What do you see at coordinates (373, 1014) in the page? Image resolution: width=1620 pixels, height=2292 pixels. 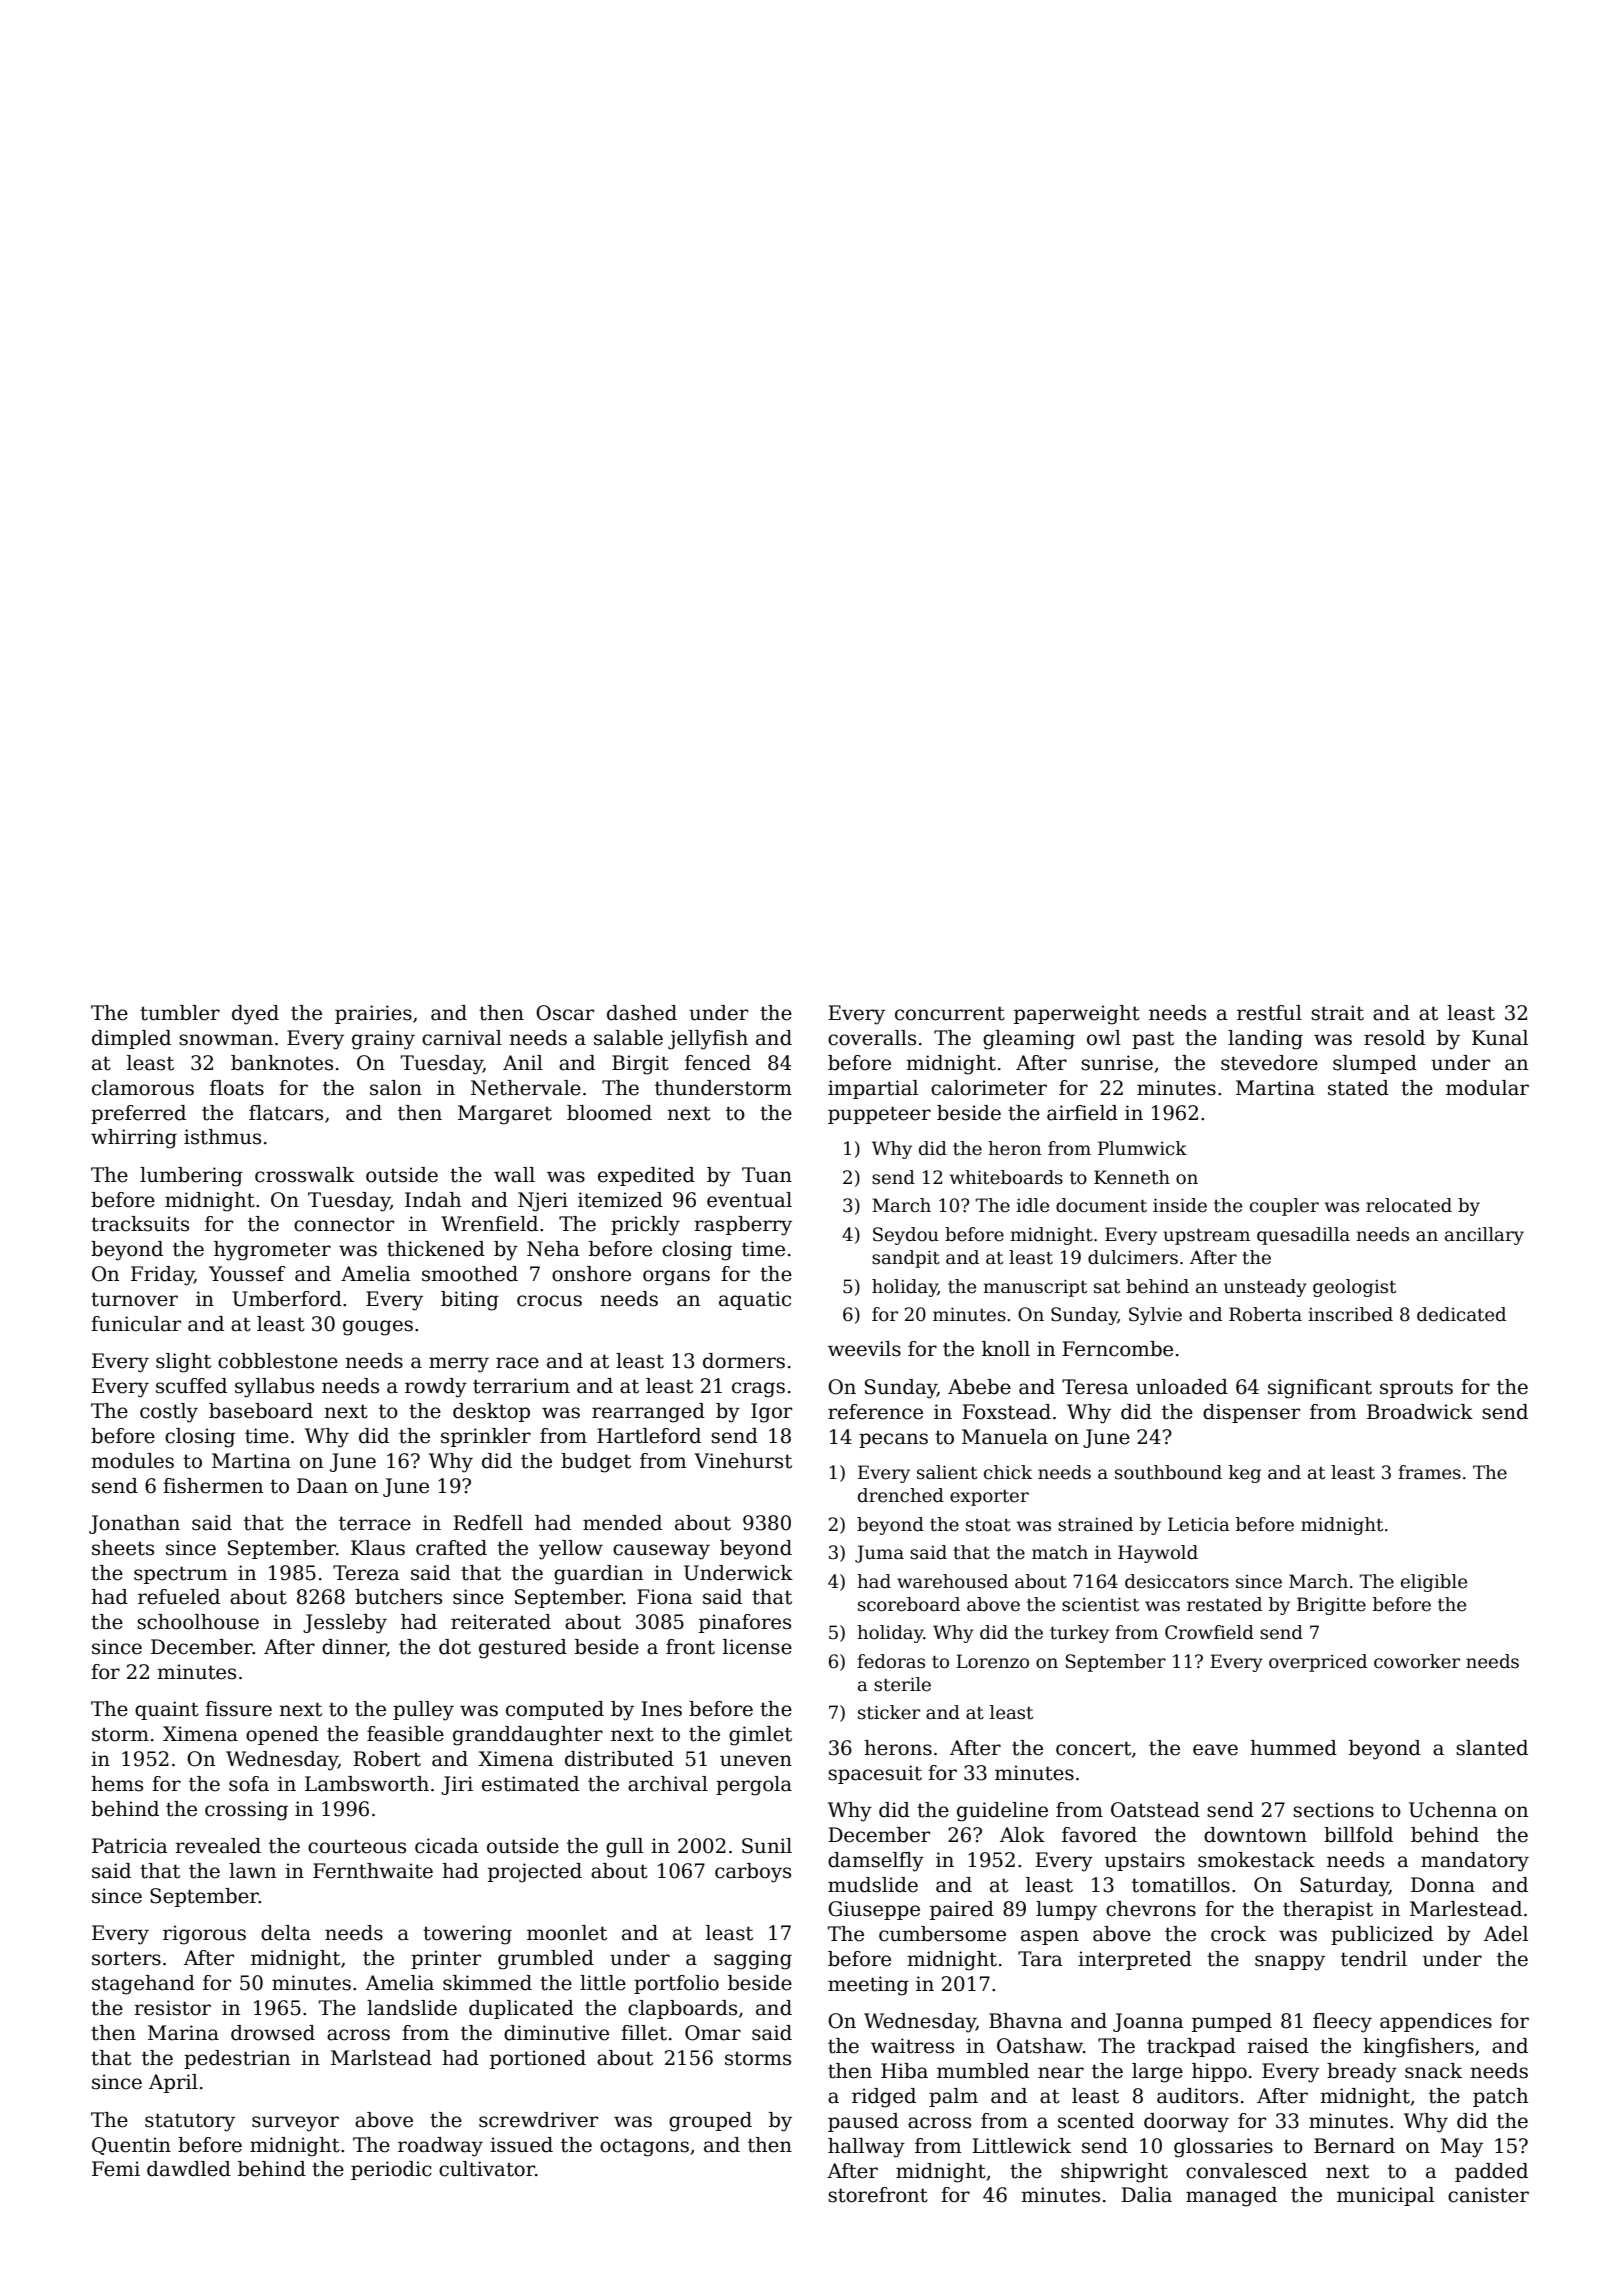 I see `prairies` at bounding box center [373, 1014].
